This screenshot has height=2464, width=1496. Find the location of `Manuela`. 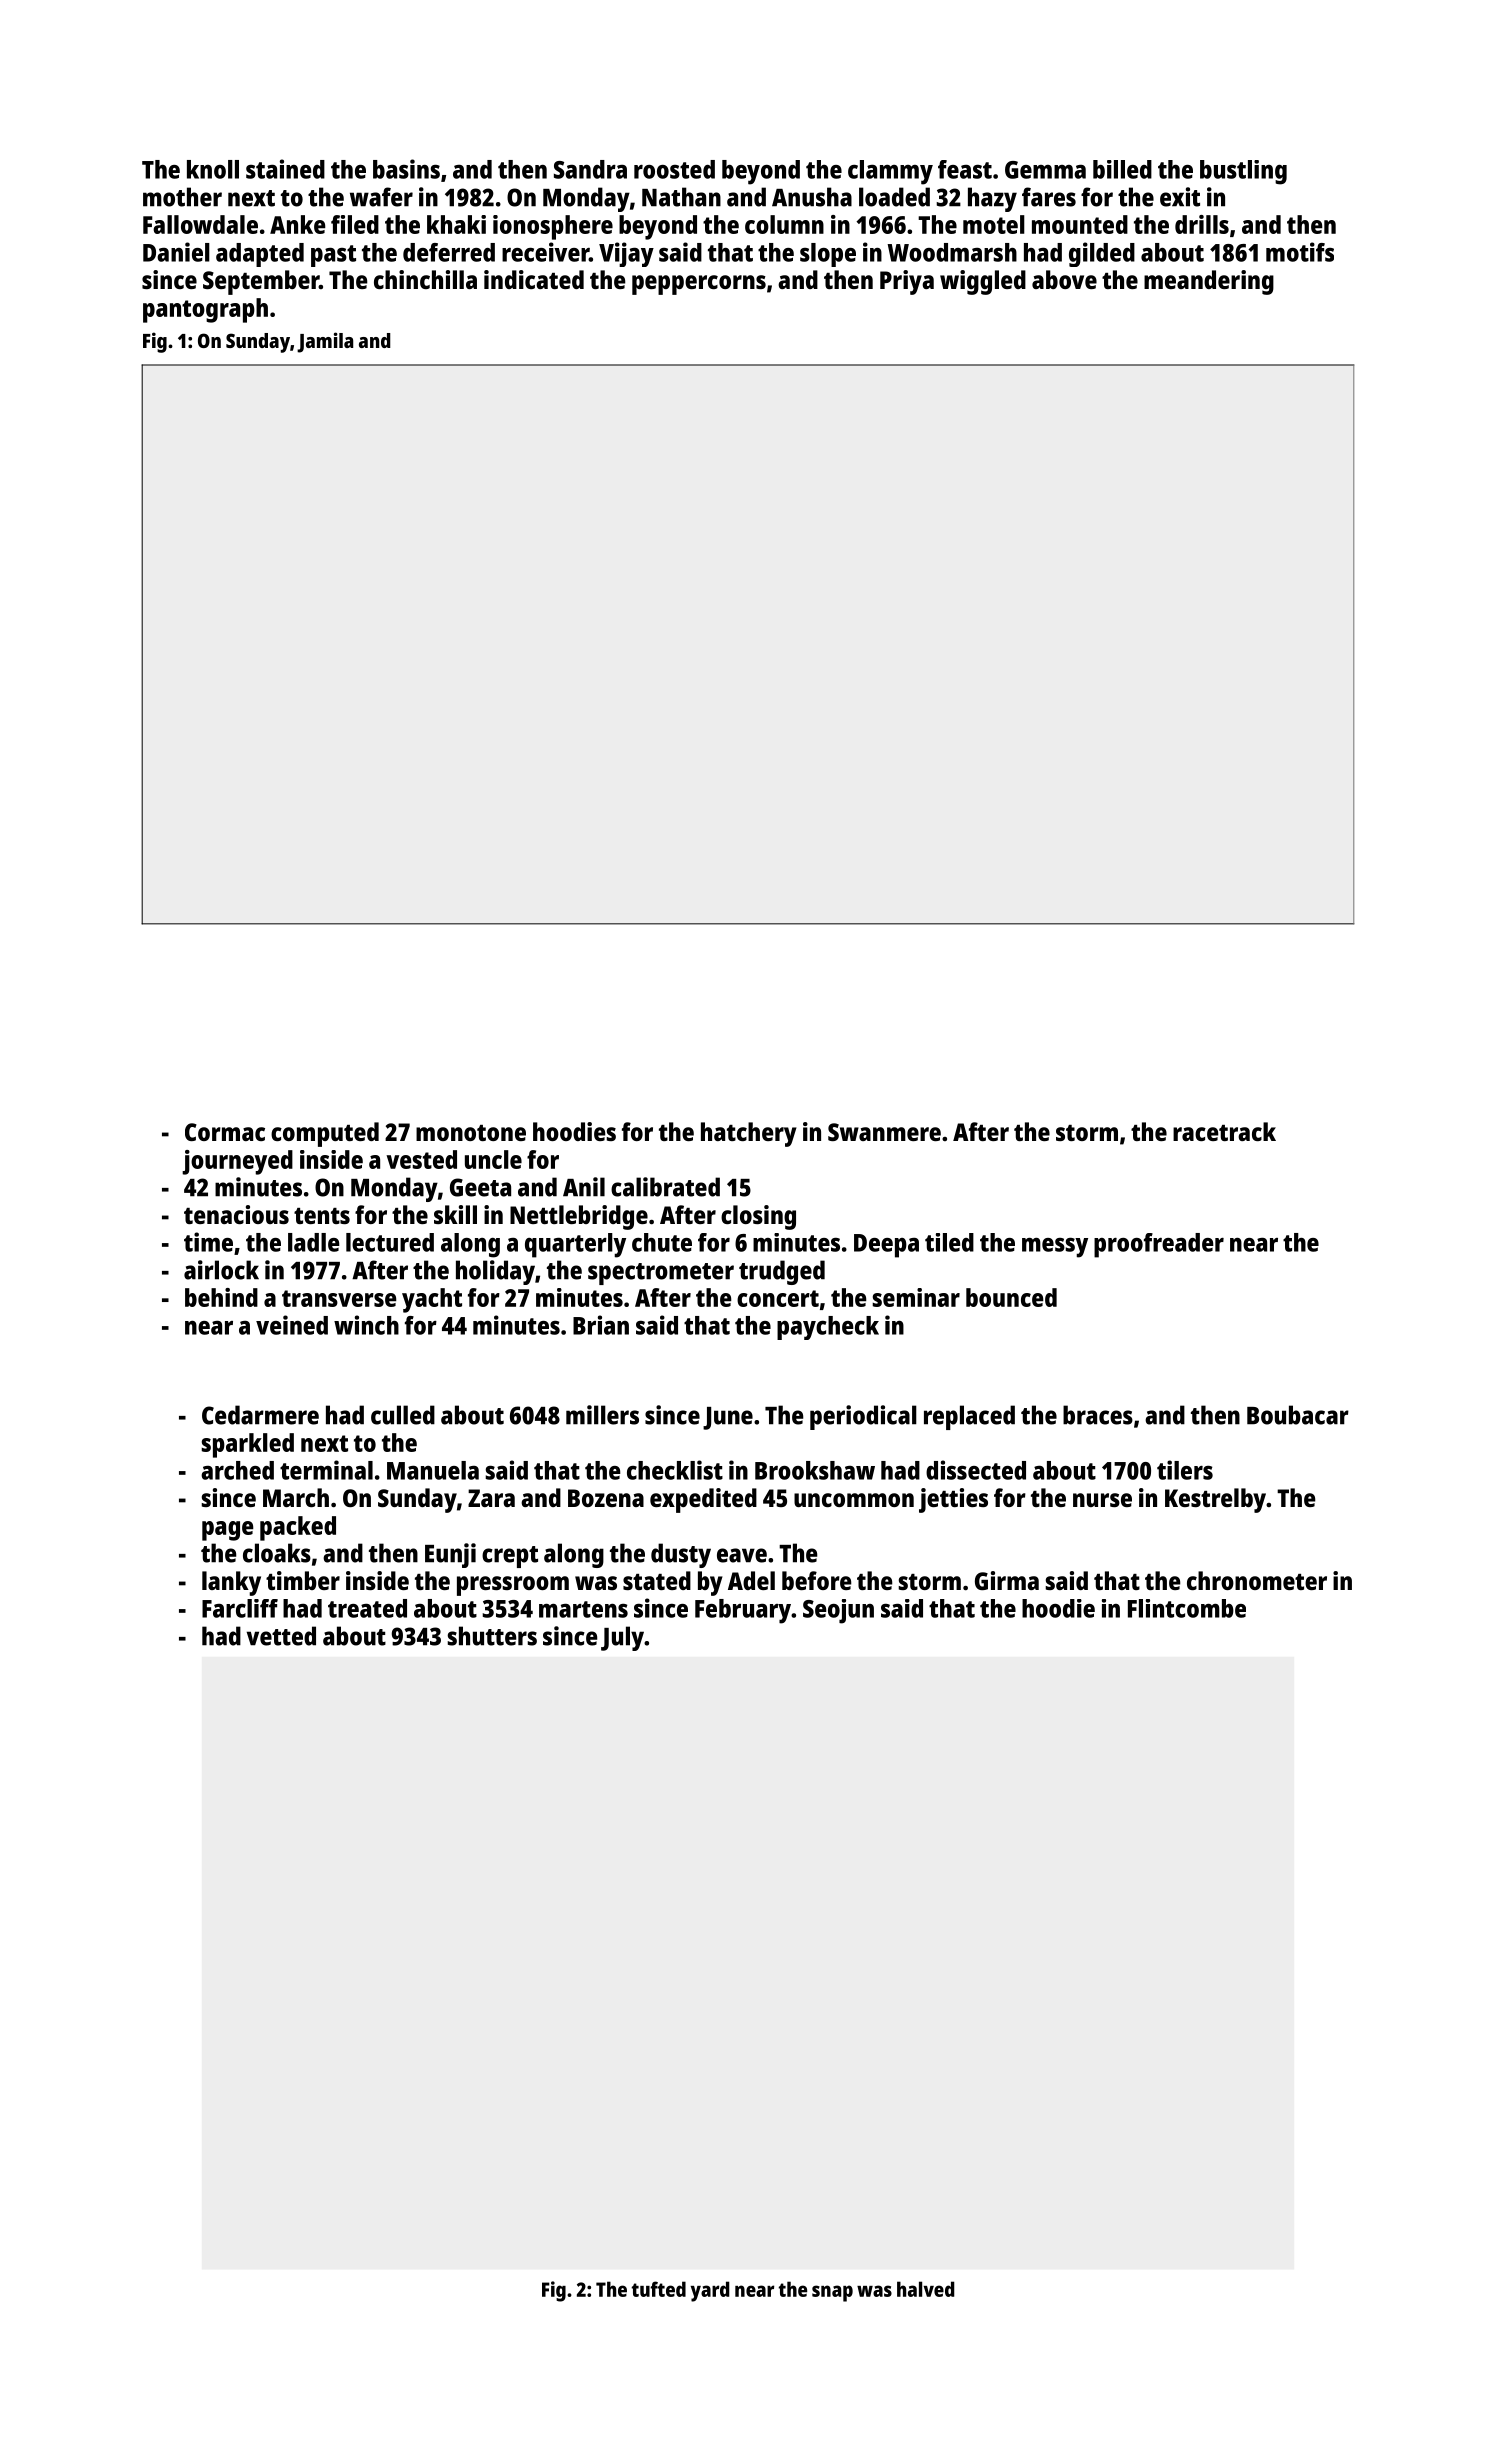

Manuela is located at coordinates (433, 1470).
